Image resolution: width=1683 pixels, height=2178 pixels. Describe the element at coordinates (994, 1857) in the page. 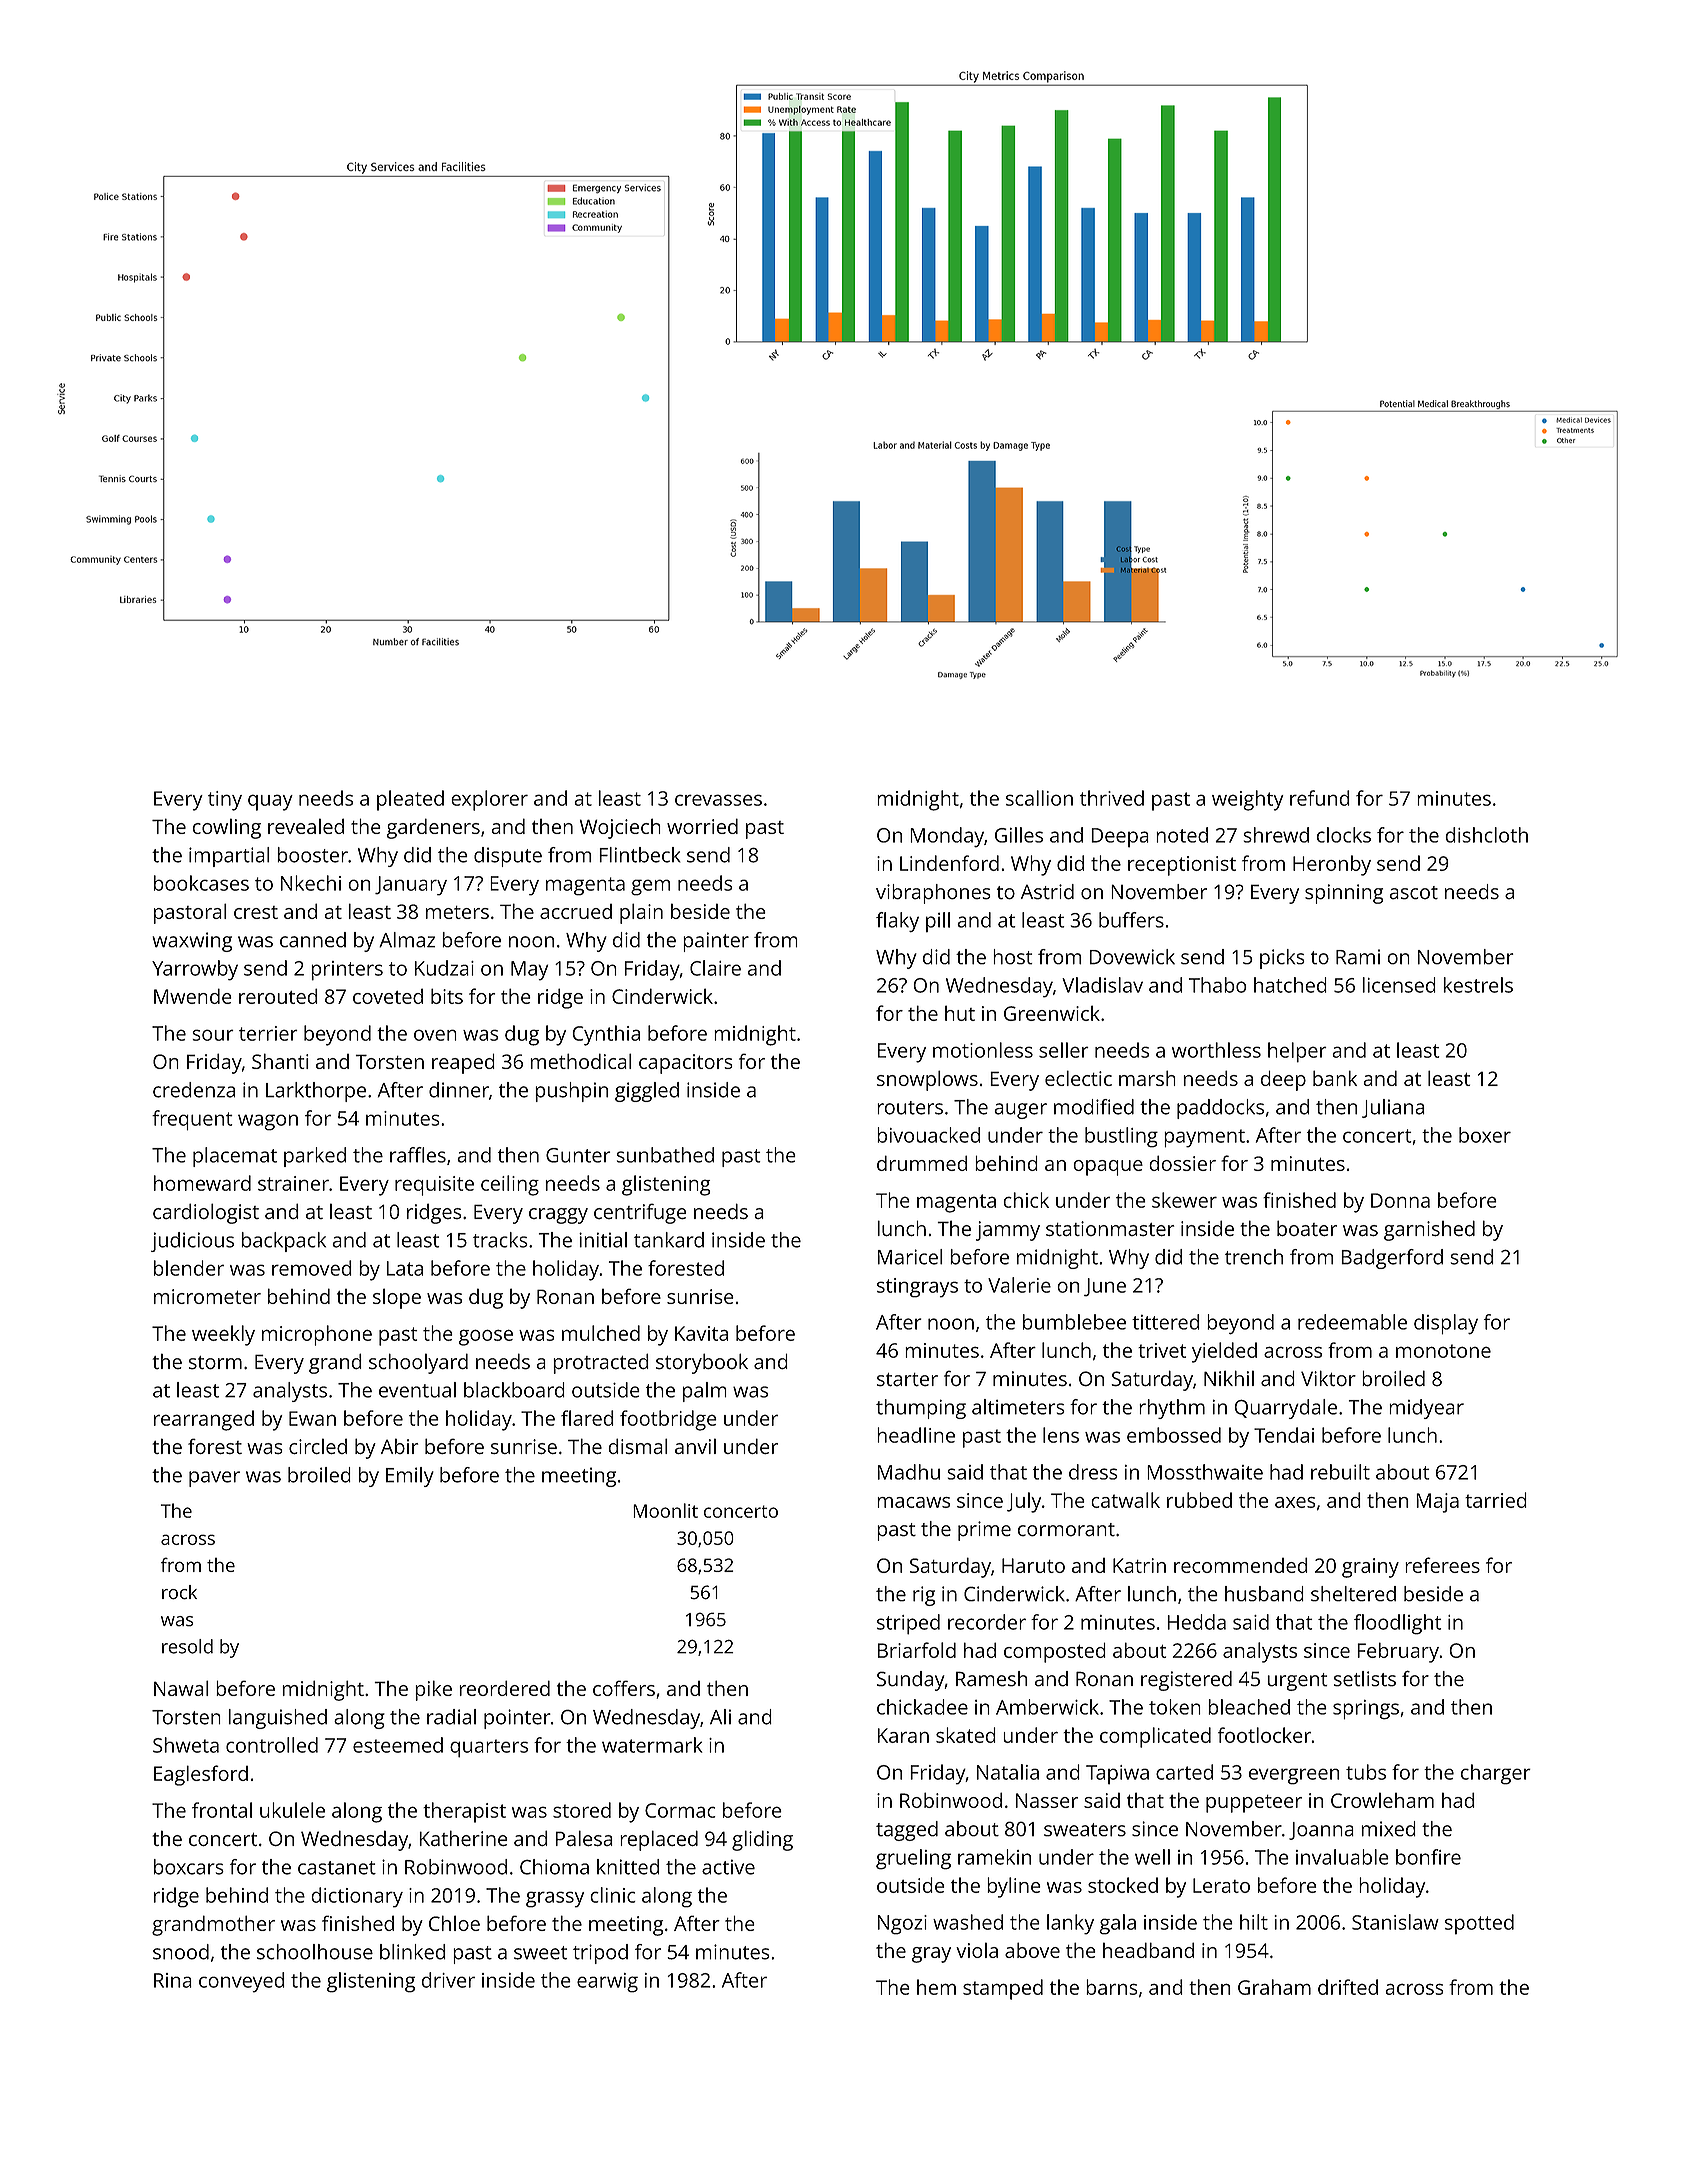

I see `ramekin` at that location.
